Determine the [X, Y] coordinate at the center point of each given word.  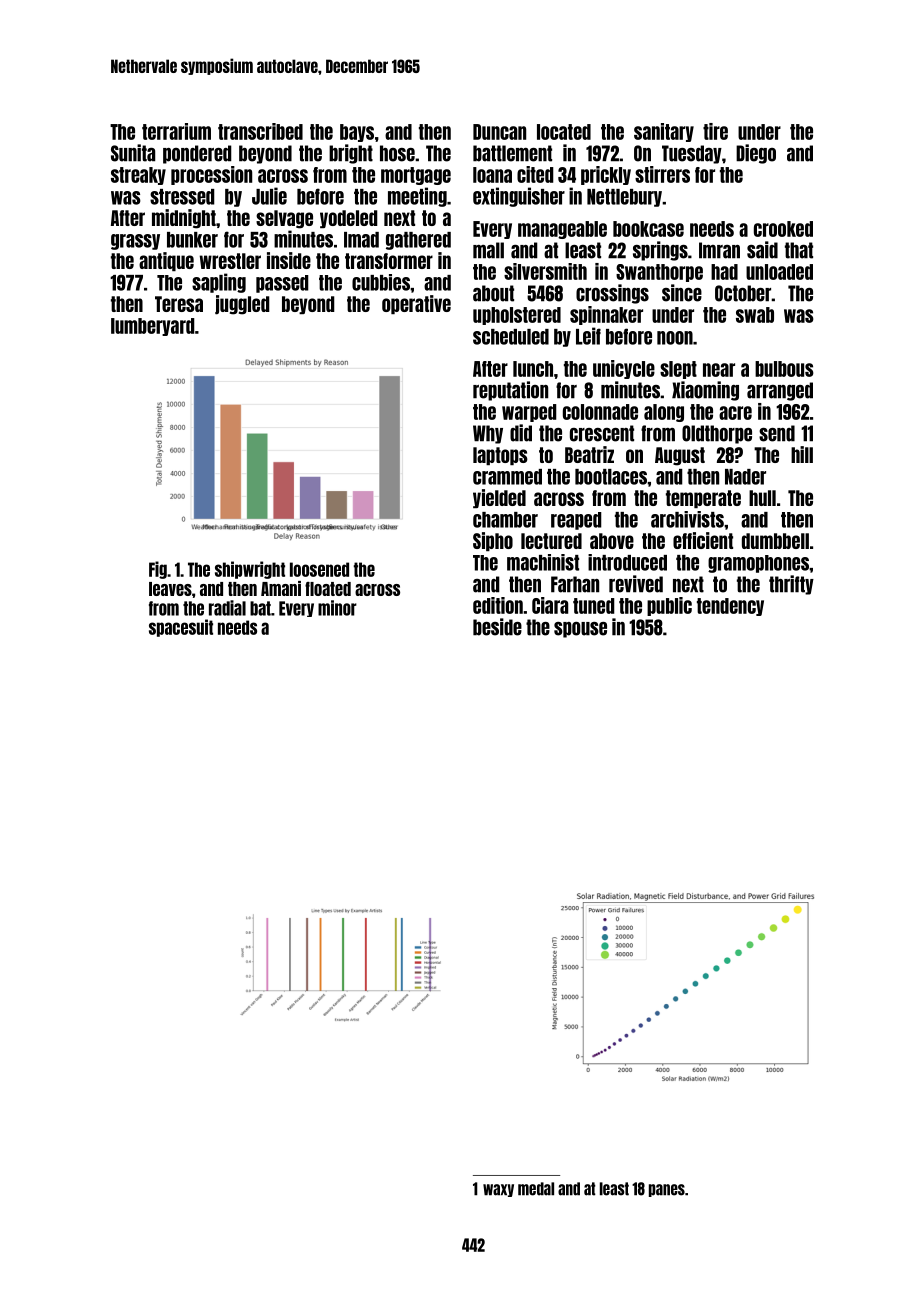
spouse [580, 630]
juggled [242, 305]
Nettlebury [624, 198]
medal [536, 1189]
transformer [389, 261]
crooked [783, 229]
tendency [730, 607]
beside [497, 627]
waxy [498, 1190]
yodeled [349, 219]
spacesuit [181, 628]
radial [227, 608]
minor [337, 608]
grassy [135, 242]
